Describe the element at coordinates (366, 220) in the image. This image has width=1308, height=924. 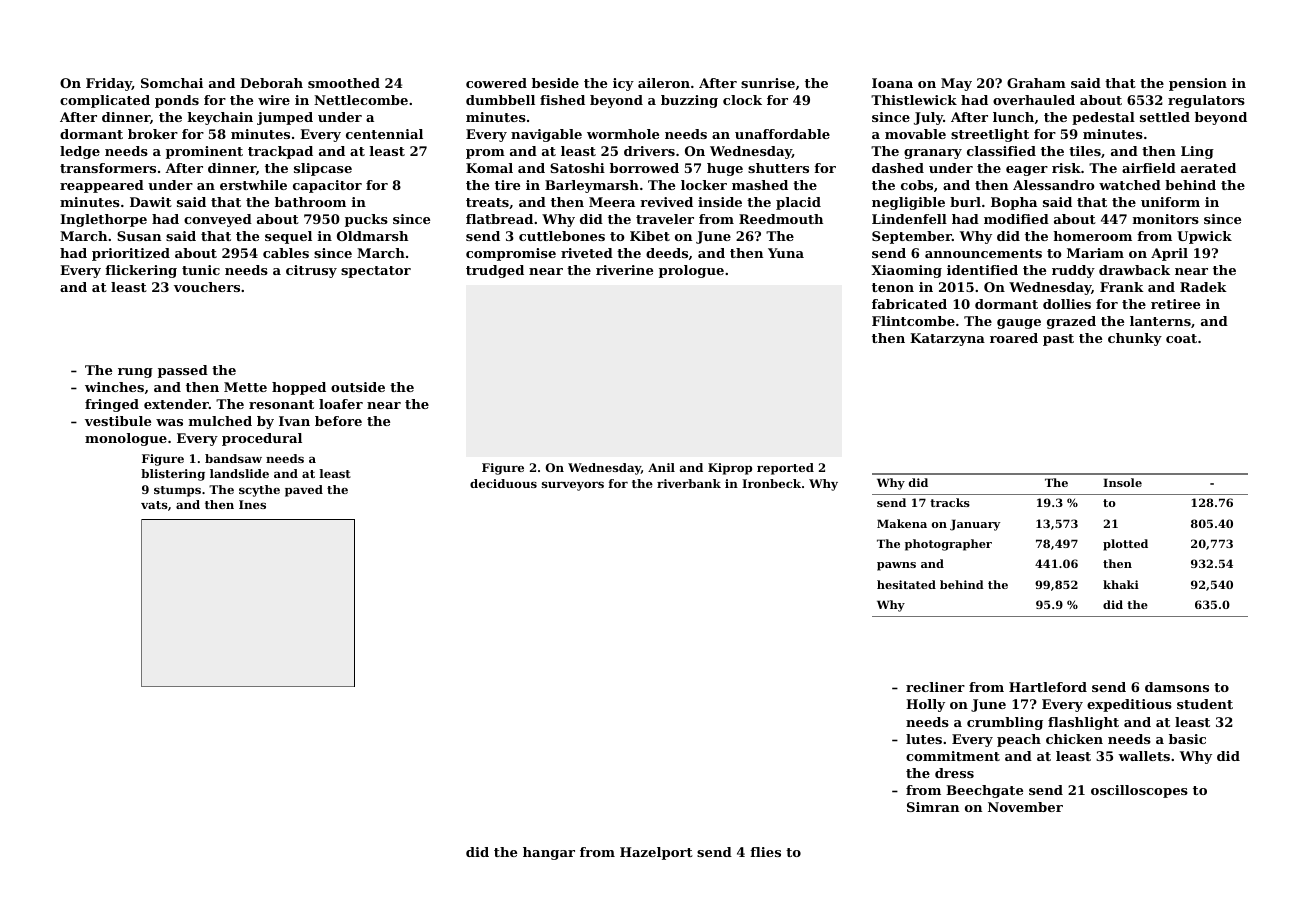
I see `pucks` at that location.
